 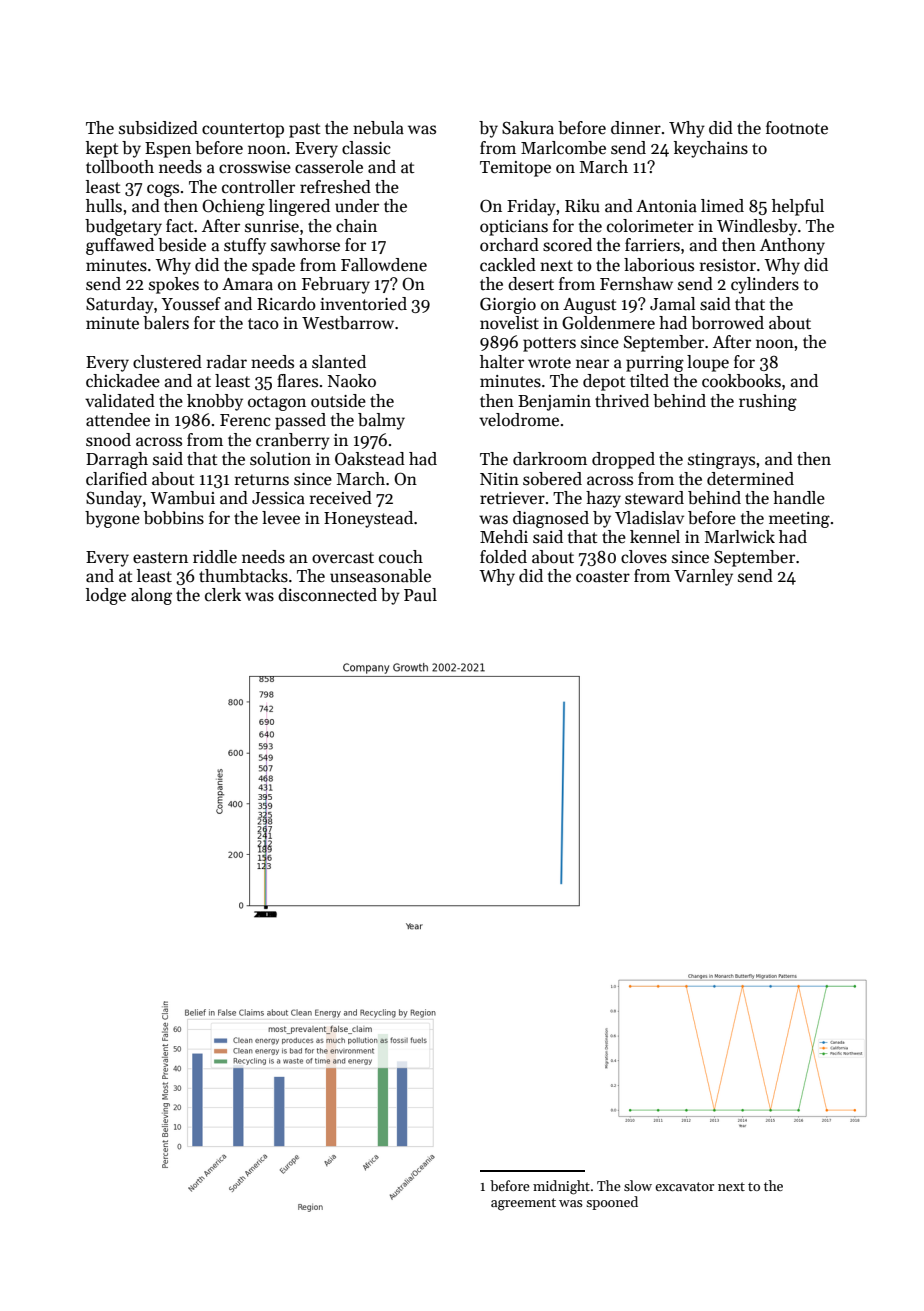 I want to click on rushing, so click(x=768, y=402).
